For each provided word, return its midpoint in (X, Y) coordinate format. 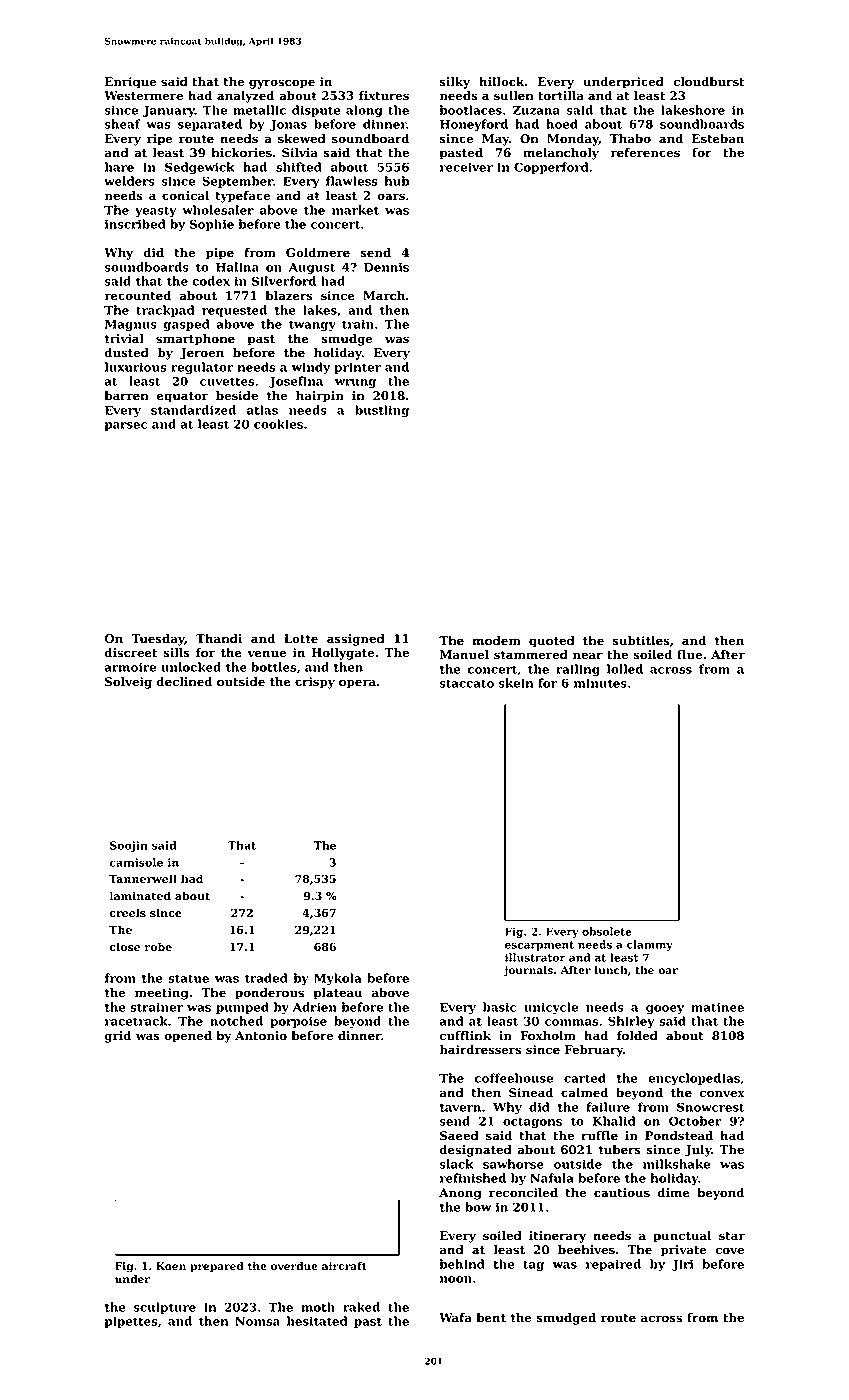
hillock (502, 82)
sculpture (165, 1308)
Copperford (551, 168)
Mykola (338, 979)
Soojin (129, 846)
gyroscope (282, 84)
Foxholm (548, 1036)
